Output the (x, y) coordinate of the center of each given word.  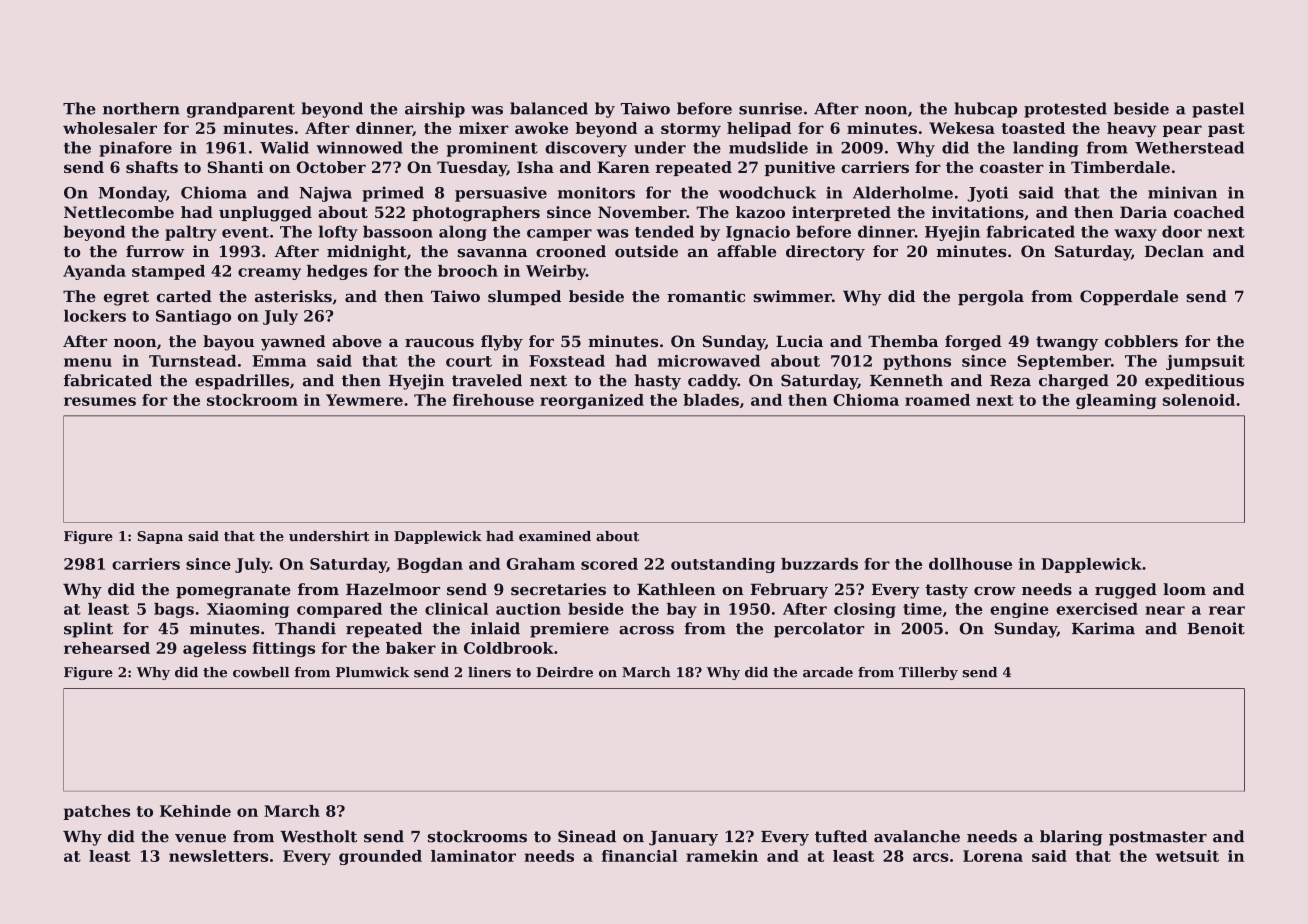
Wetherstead (1189, 147)
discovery (586, 149)
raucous (439, 342)
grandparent (241, 110)
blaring (1071, 838)
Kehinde (195, 811)
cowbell (261, 672)
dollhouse (970, 564)
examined (555, 536)
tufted (841, 836)
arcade (828, 672)
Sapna (160, 537)
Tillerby (928, 673)
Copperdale (1129, 298)
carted (184, 296)
